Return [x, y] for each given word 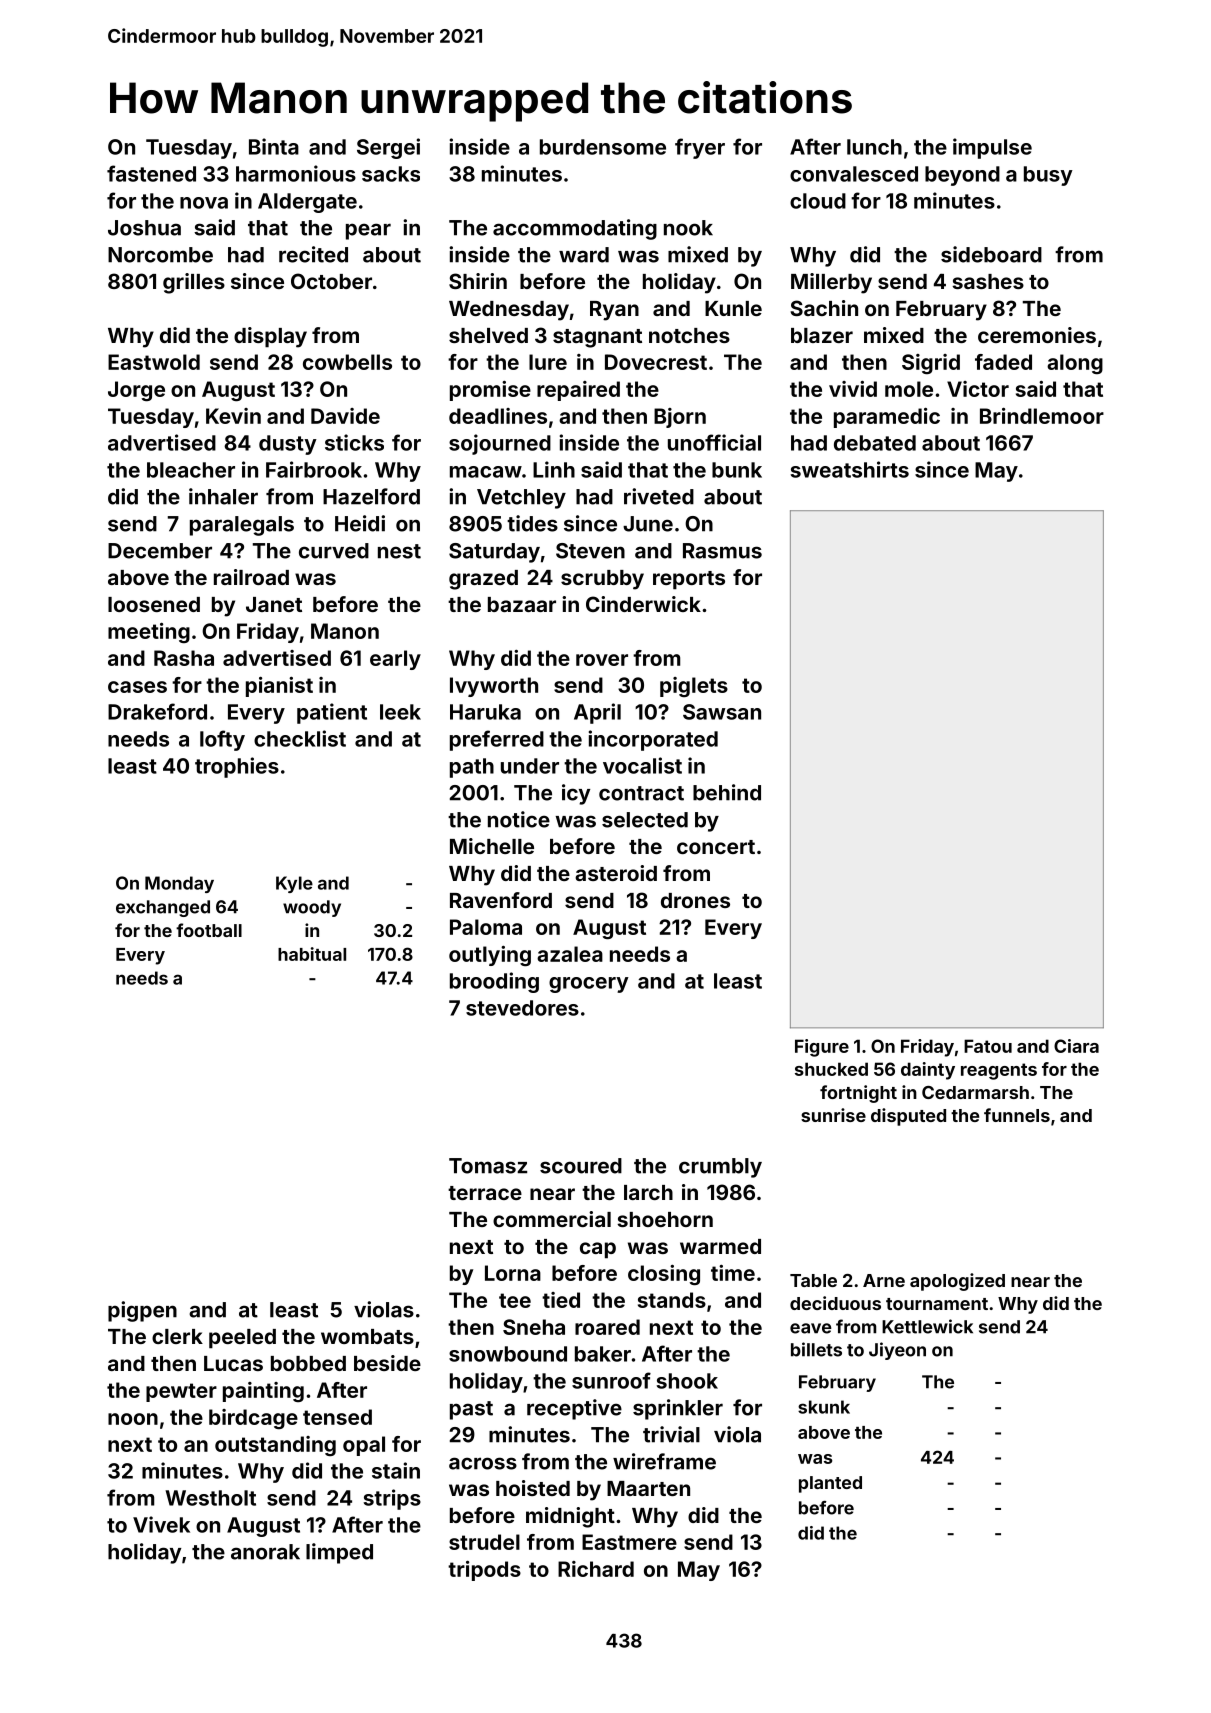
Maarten [648, 1488]
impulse [992, 148]
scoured [581, 1166]
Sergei [388, 148]
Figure [822, 1048]
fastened [151, 173]
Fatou [988, 1046]
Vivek [161, 1524]
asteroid [616, 873]
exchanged [163, 908]
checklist [300, 738]
